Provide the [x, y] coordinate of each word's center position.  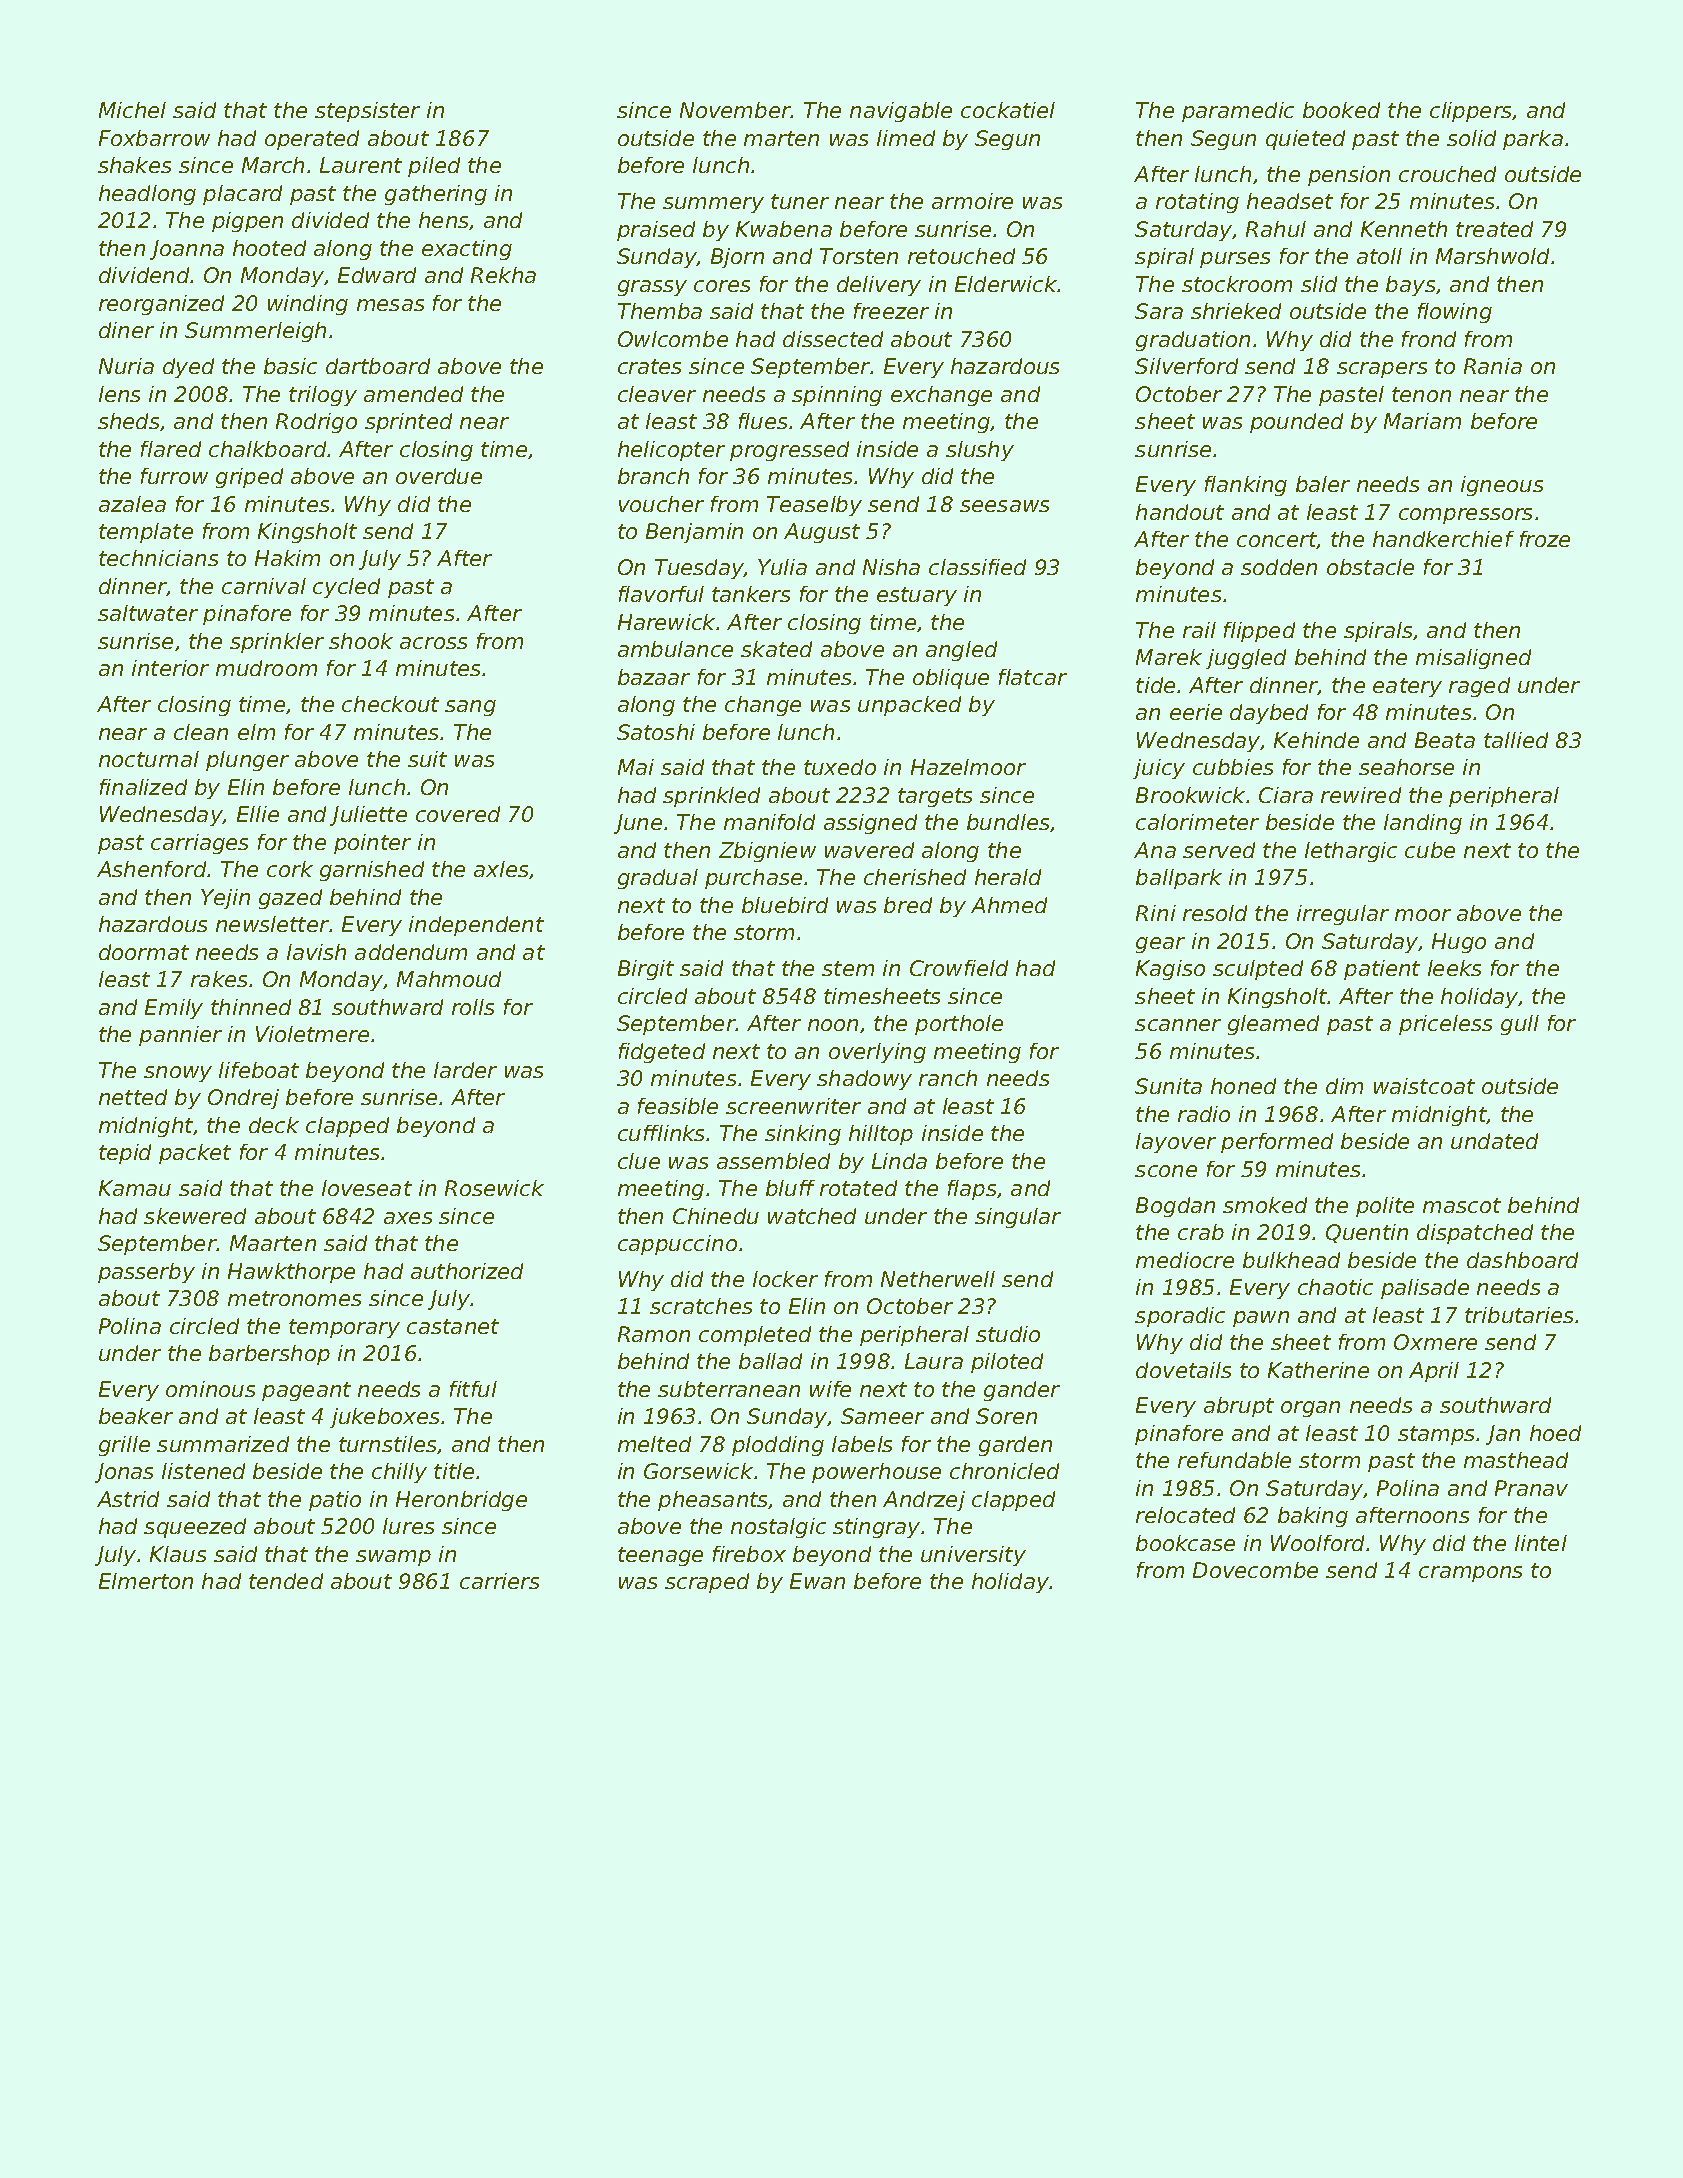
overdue [439, 476]
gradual [658, 879]
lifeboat [259, 1070]
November [735, 110]
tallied [1516, 740]
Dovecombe [1255, 1570]
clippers [1471, 112]
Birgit [646, 970]
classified [977, 567]
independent [476, 926]
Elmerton [146, 1581]
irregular [1343, 915]
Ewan [817, 1581]
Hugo [1459, 943]
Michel [132, 110]
